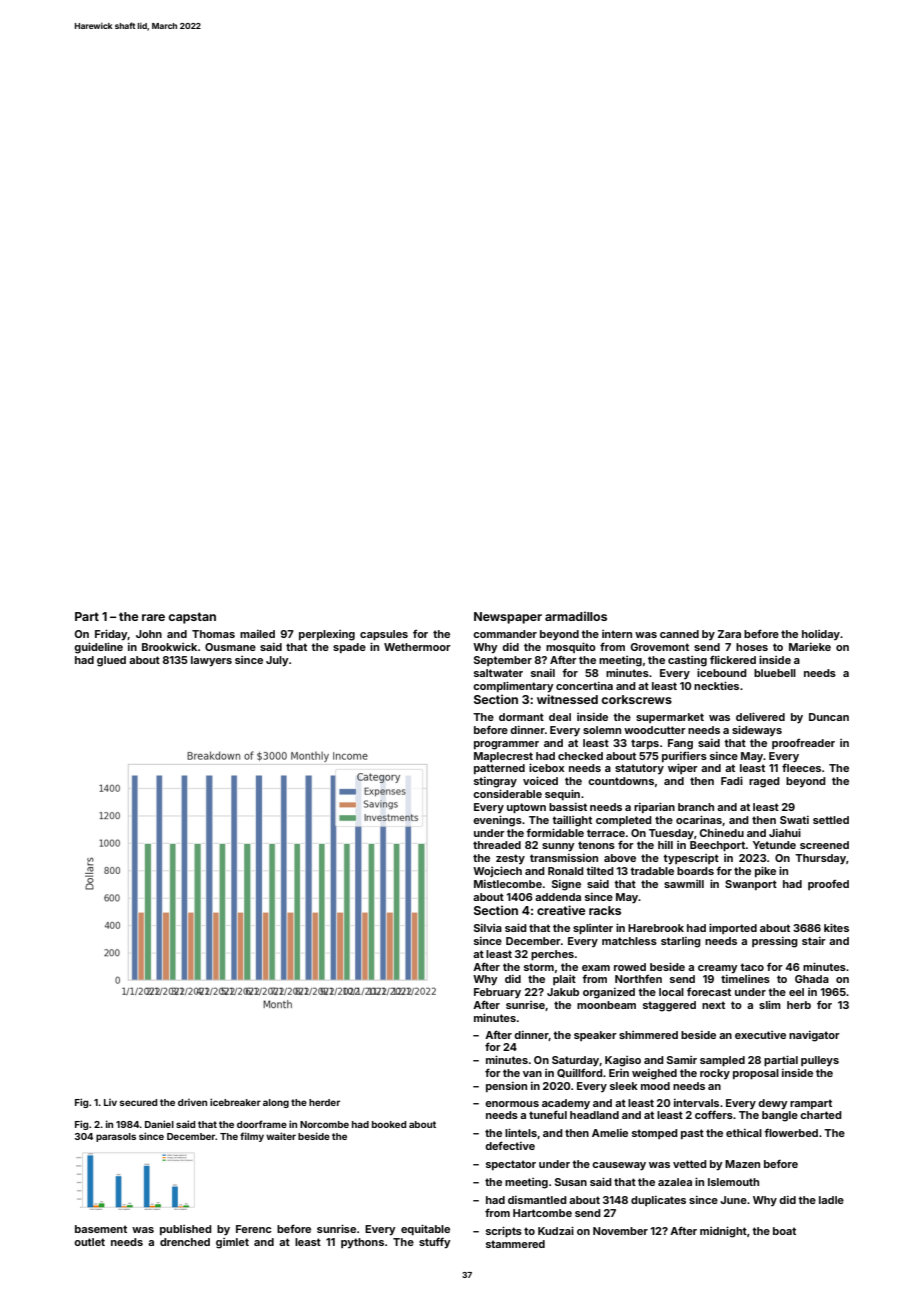 The image size is (924, 1308). I want to click on perplexing, so click(327, 635).
